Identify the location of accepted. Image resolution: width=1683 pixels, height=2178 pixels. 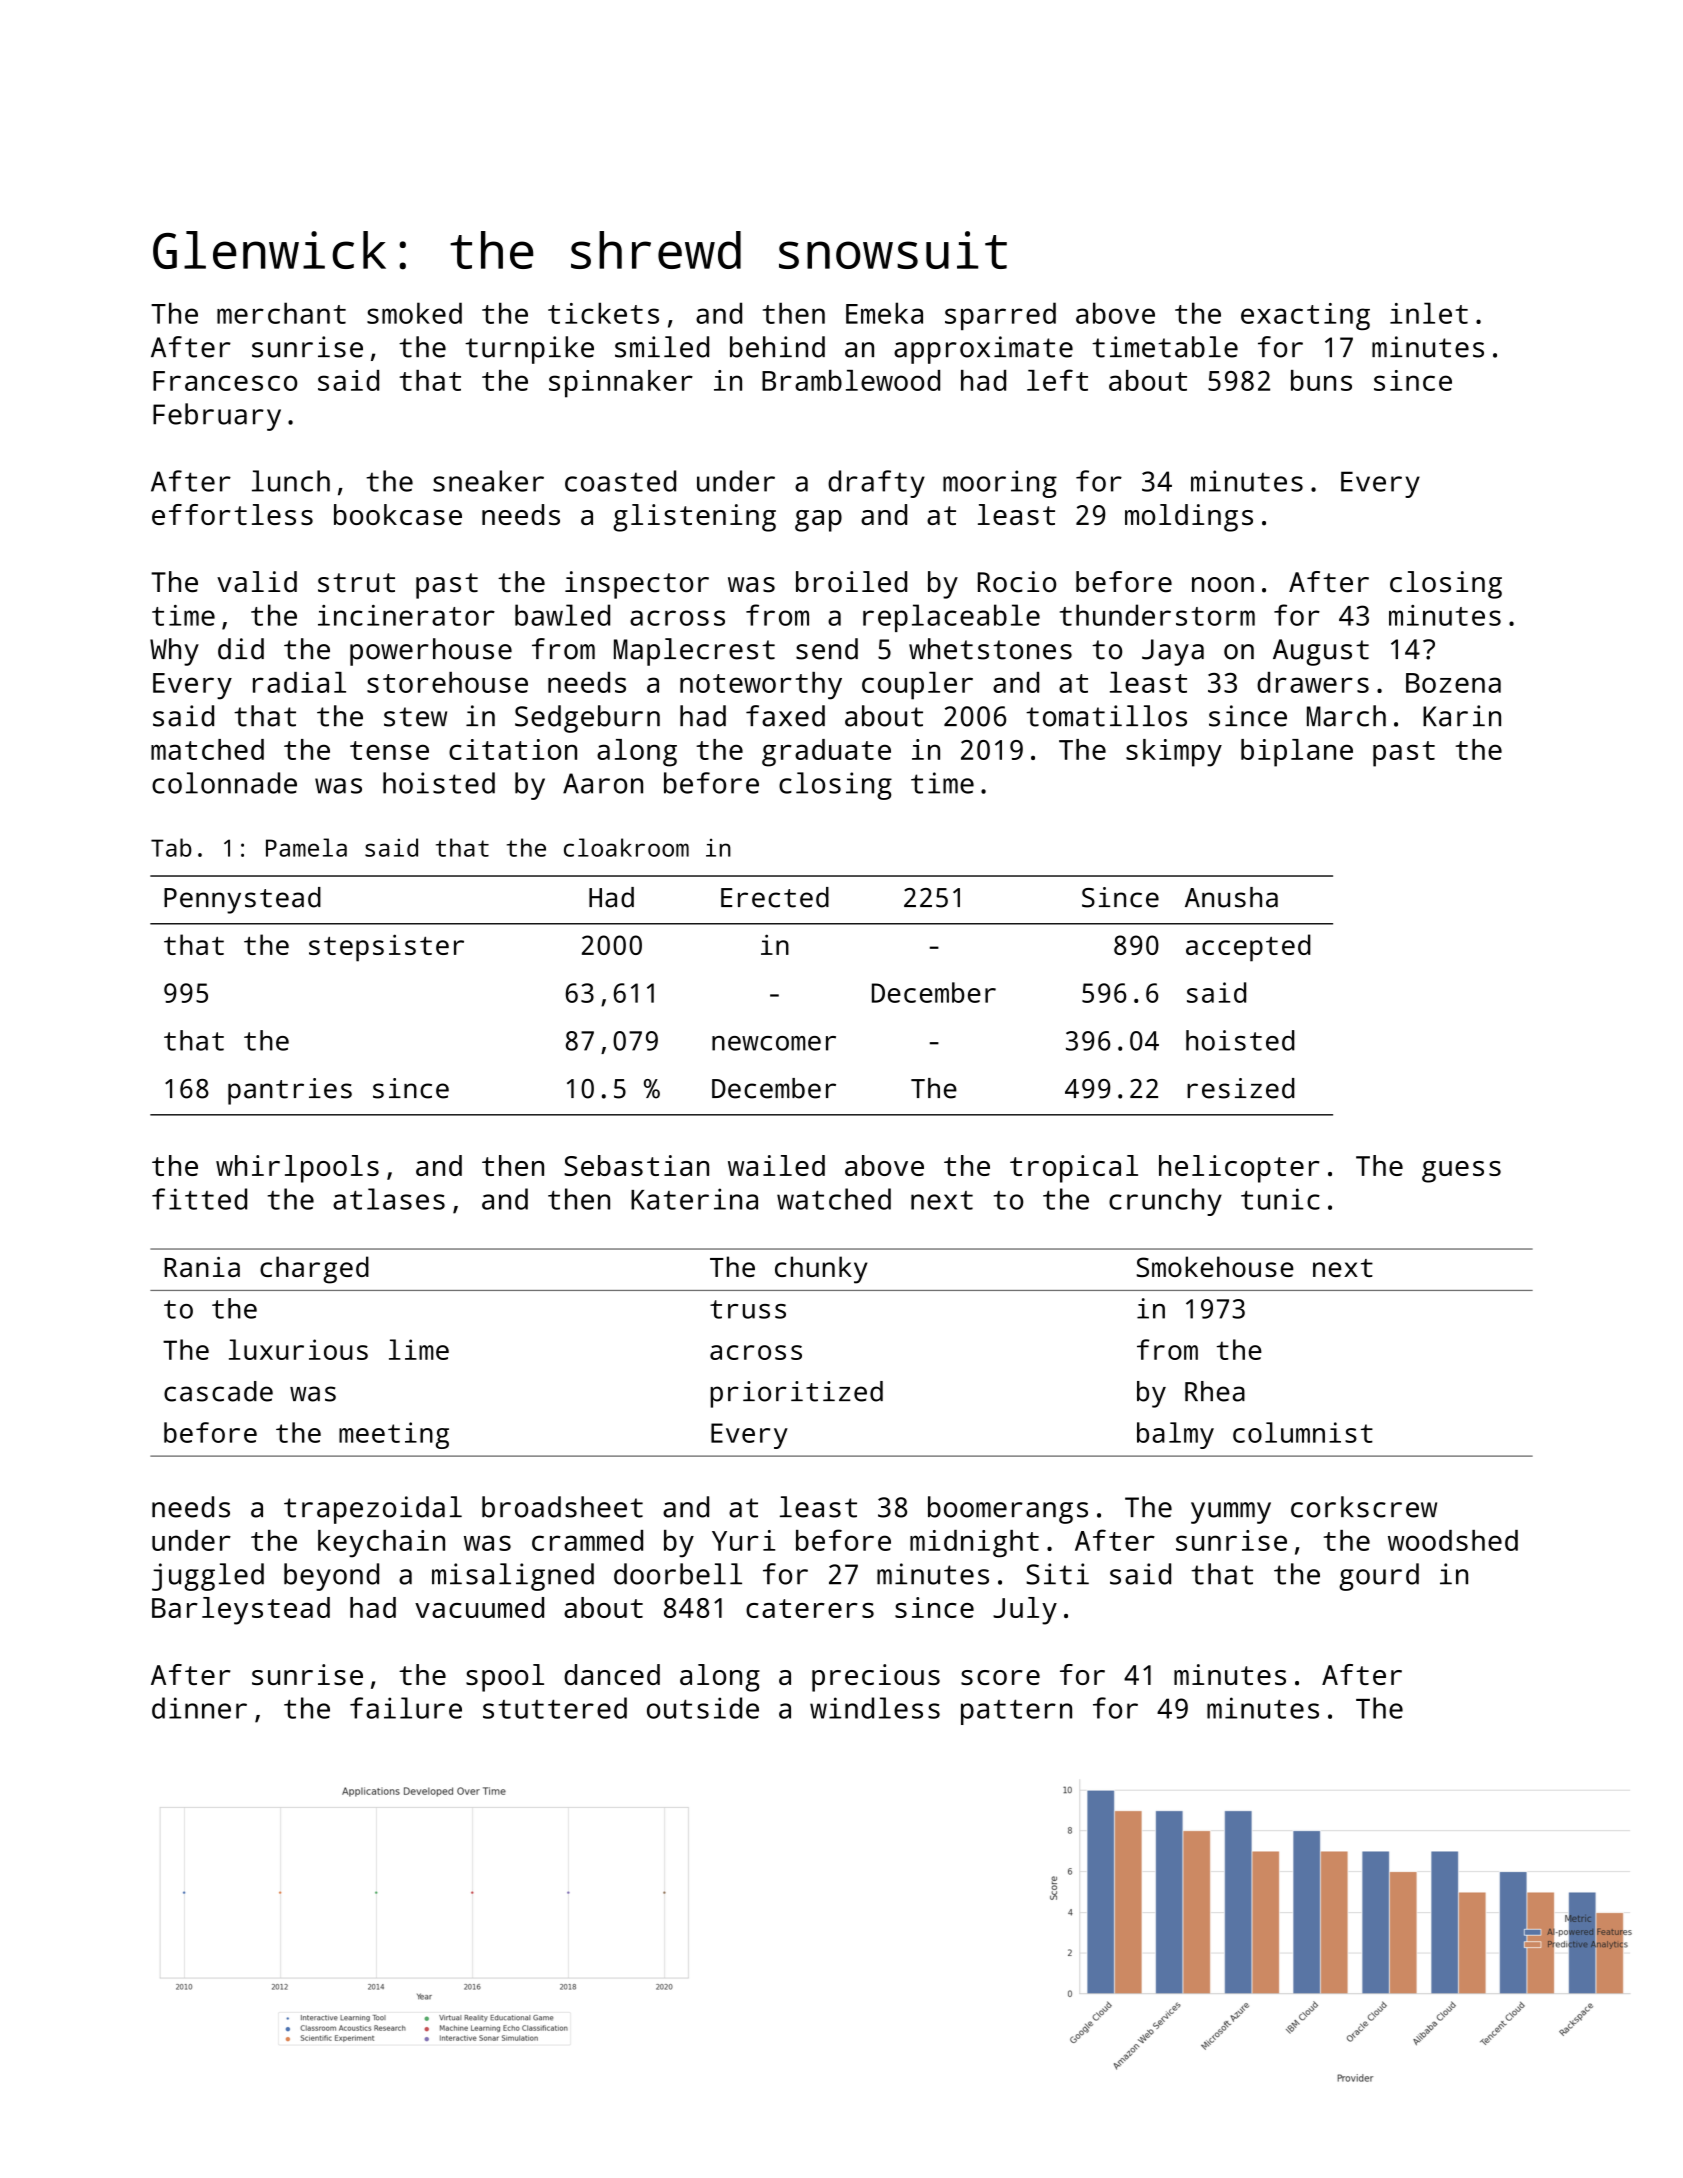
(1248, 948).
